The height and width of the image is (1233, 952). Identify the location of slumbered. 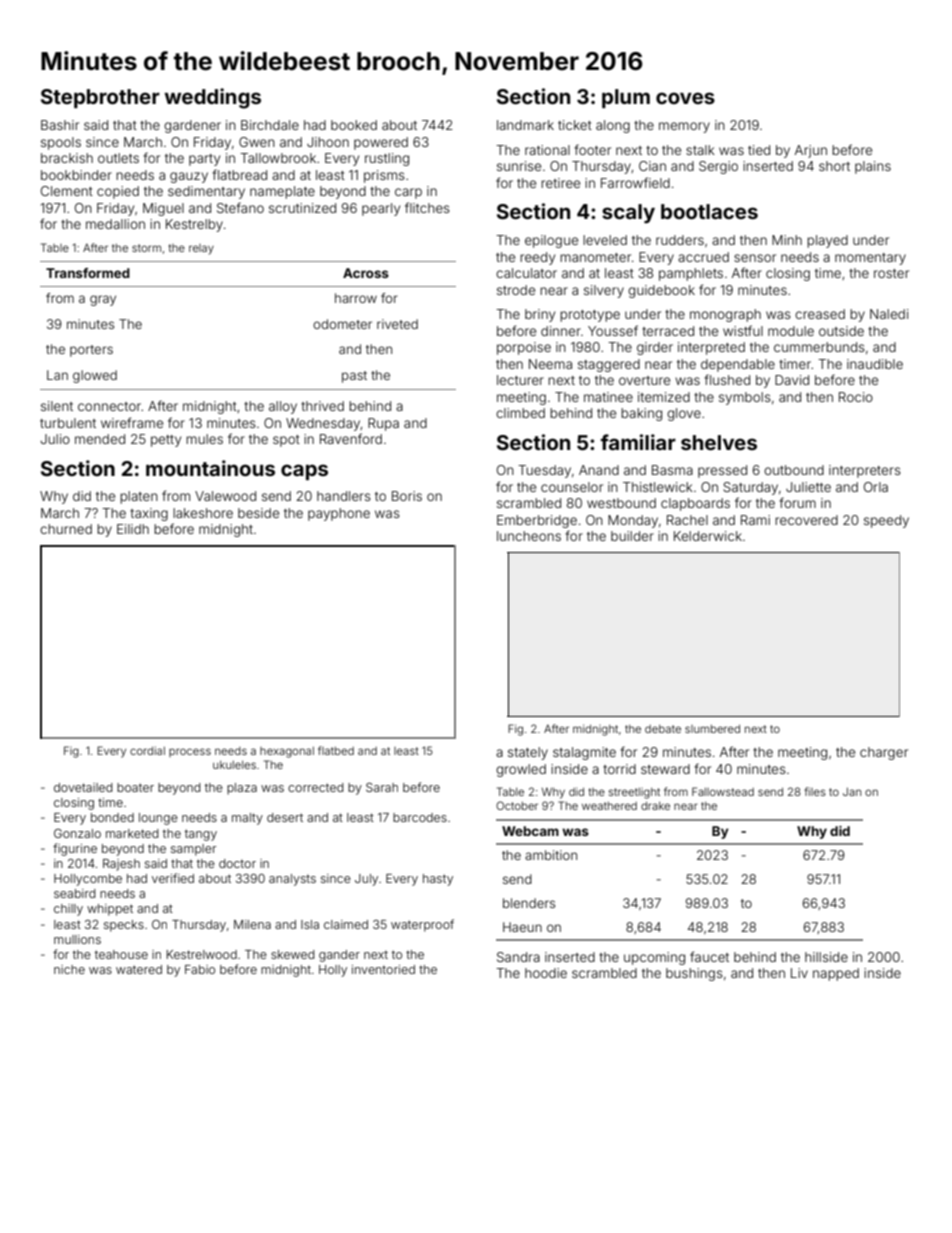
(712, 729).
